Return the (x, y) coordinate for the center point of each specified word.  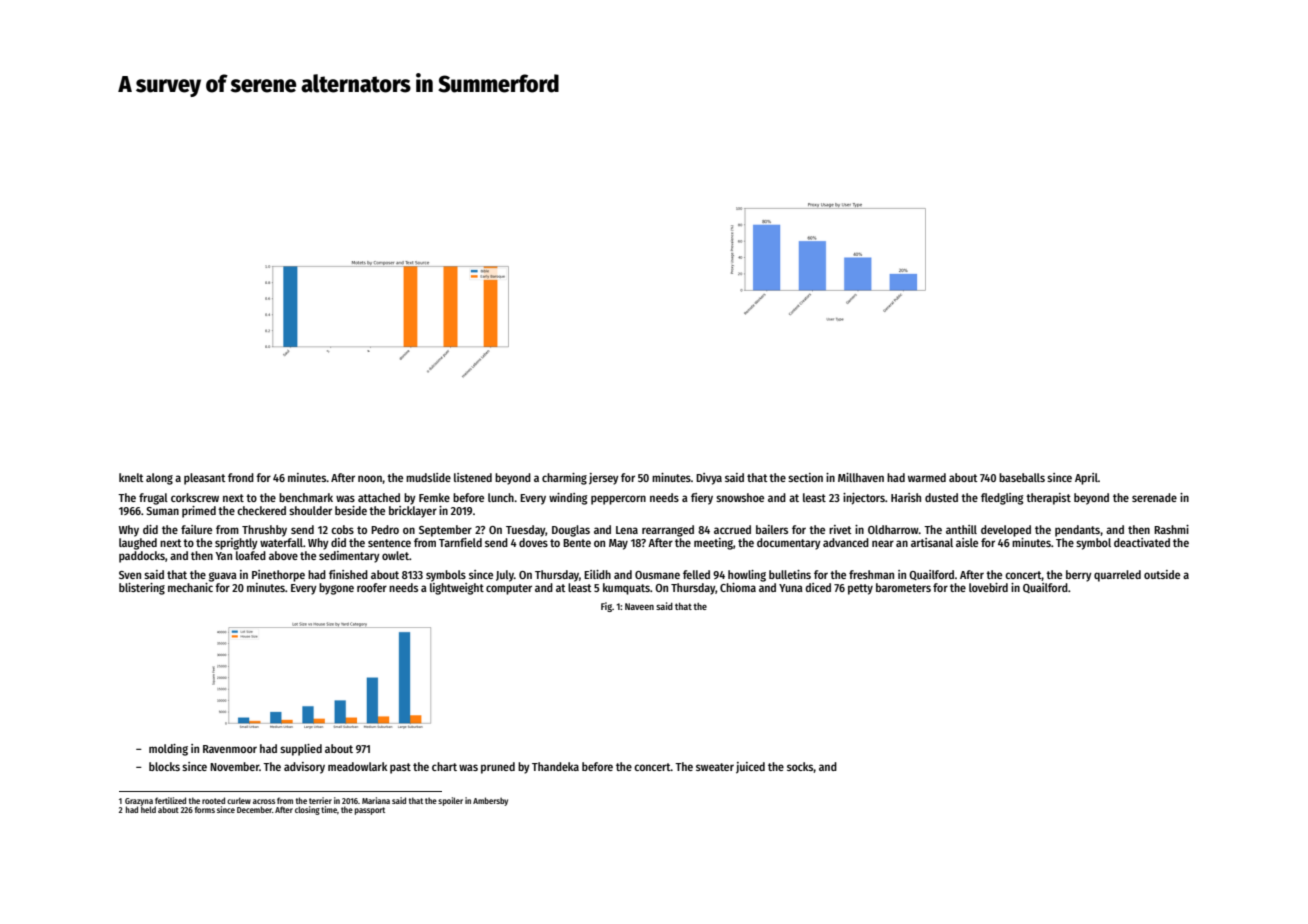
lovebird (988, 587)
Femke (434, 497)
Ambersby (490, 801)
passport (370, 811)
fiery (702, 499)
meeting (713, 544)
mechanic (190, 587)
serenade (1154, 497)
